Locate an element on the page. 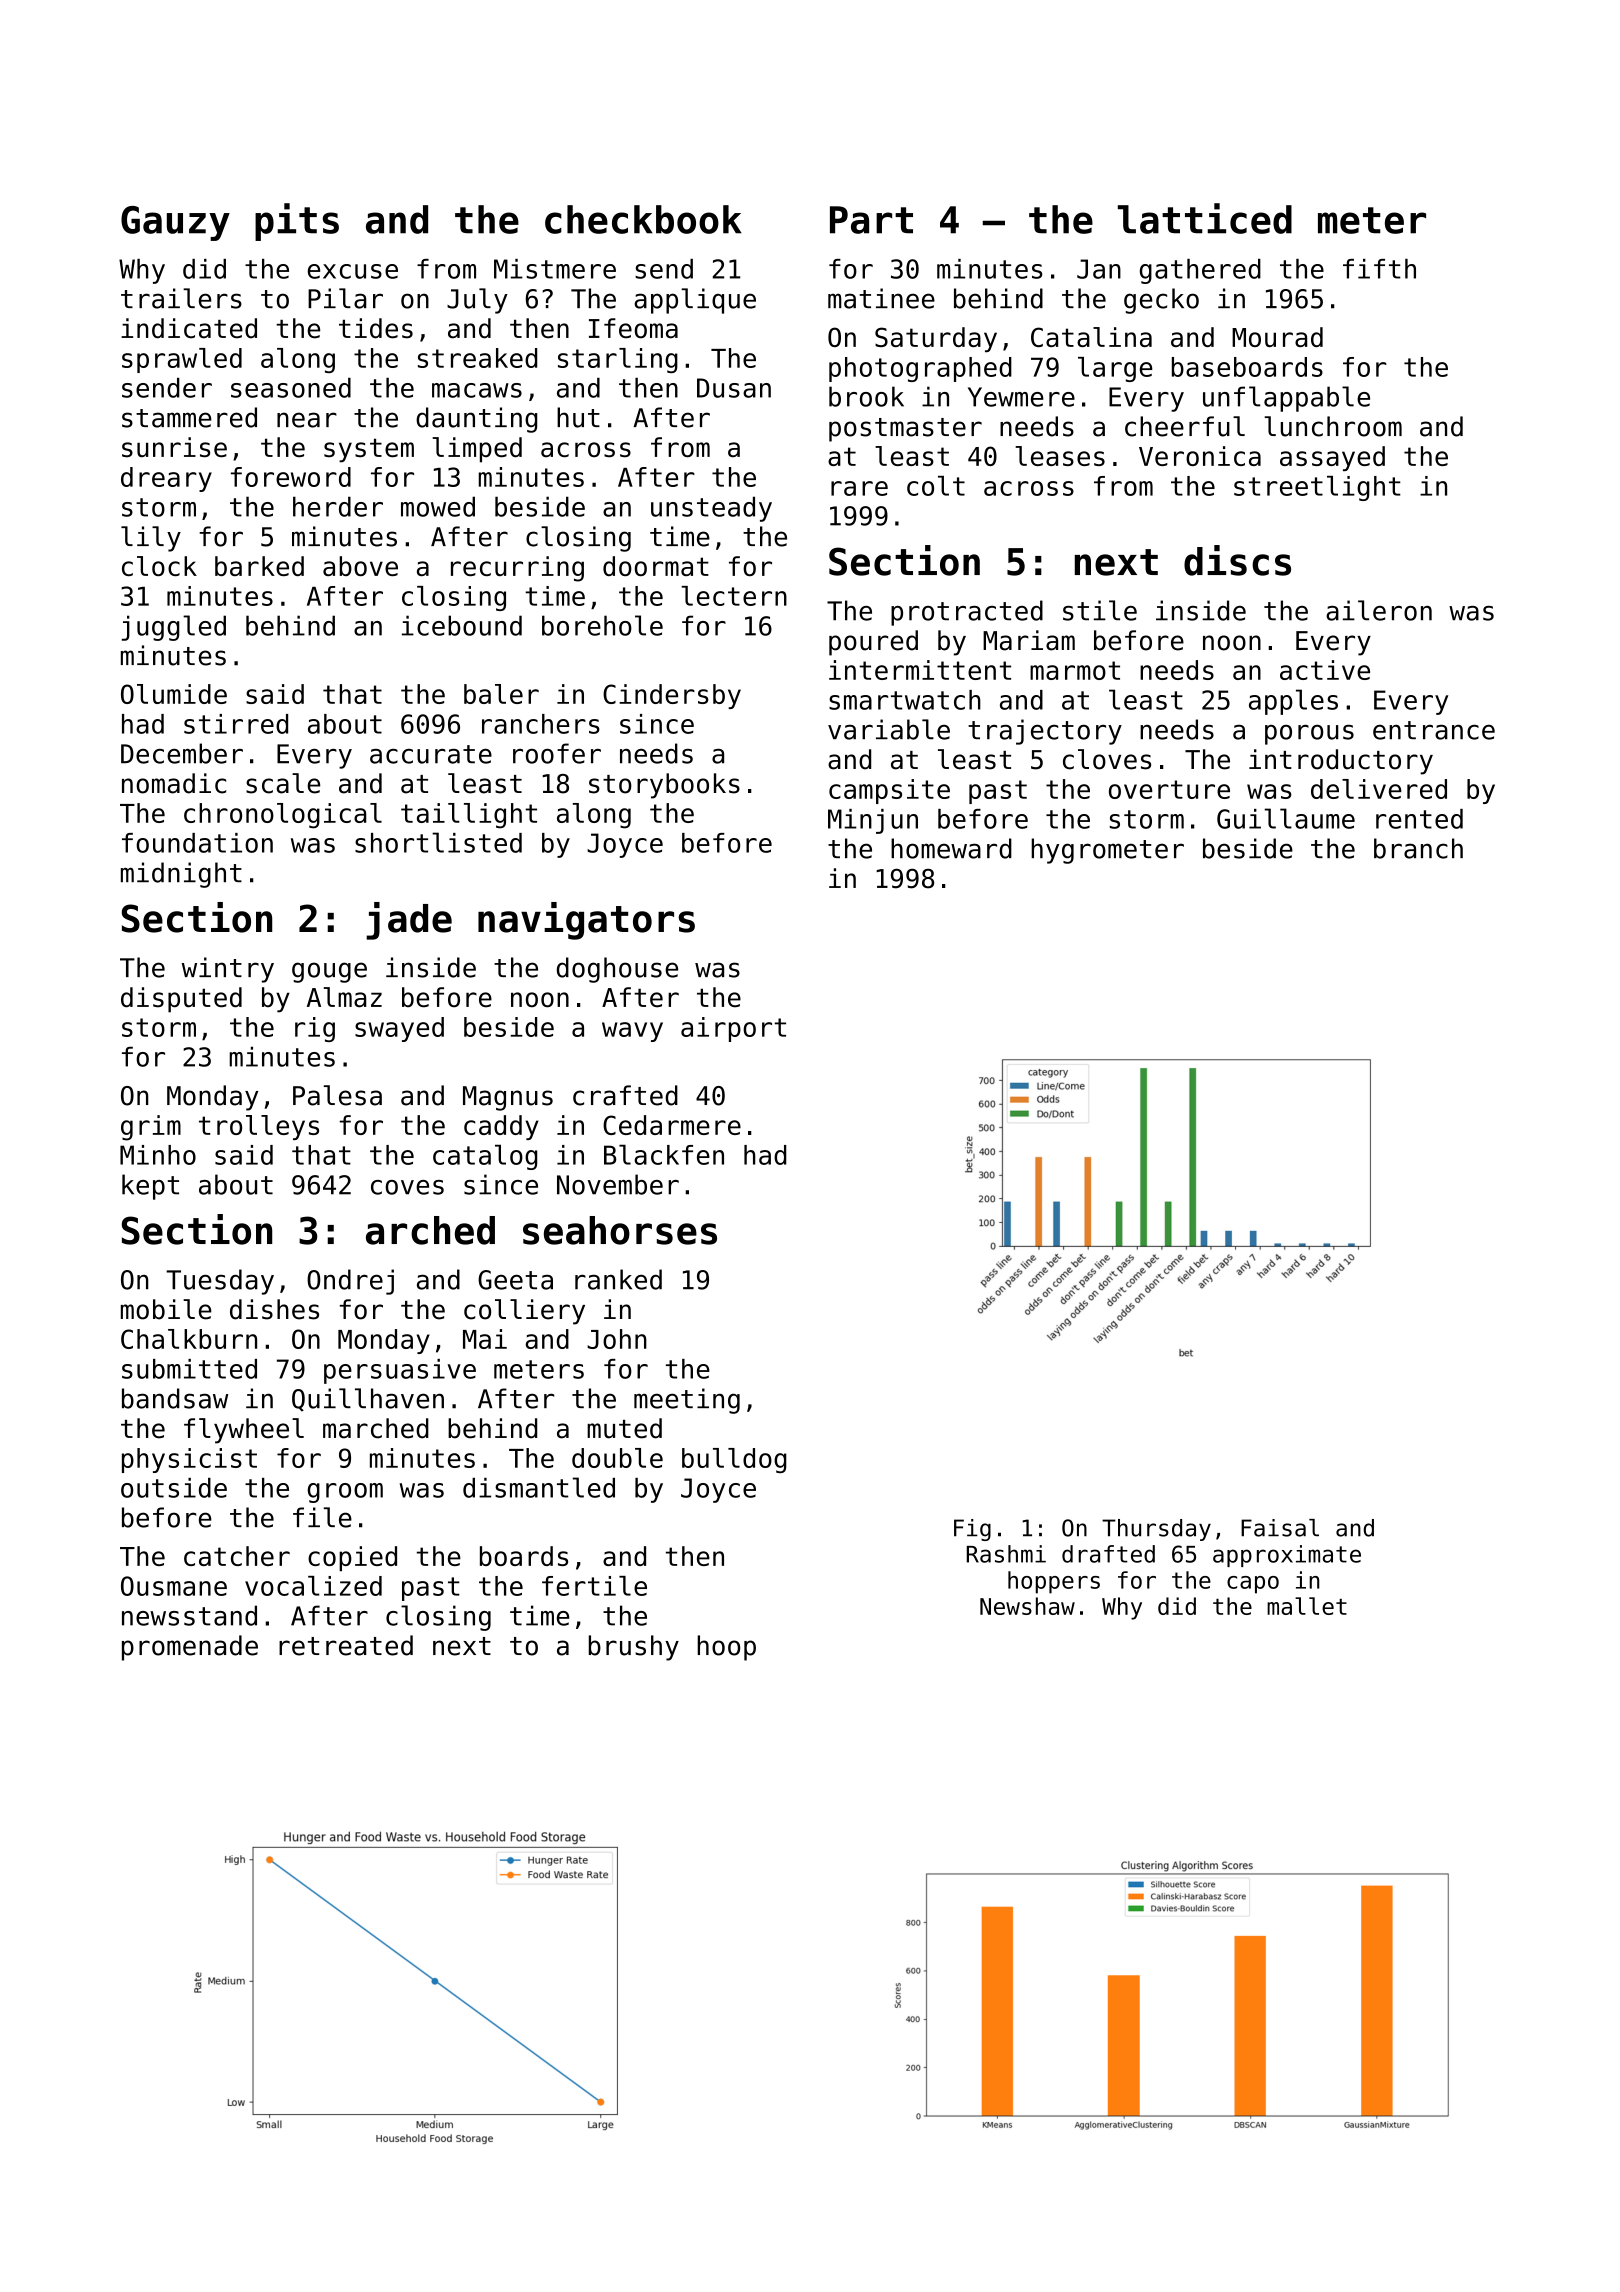 The width and height of the image is (1620, 2292). indicated is located at coordinates (189, 328).
